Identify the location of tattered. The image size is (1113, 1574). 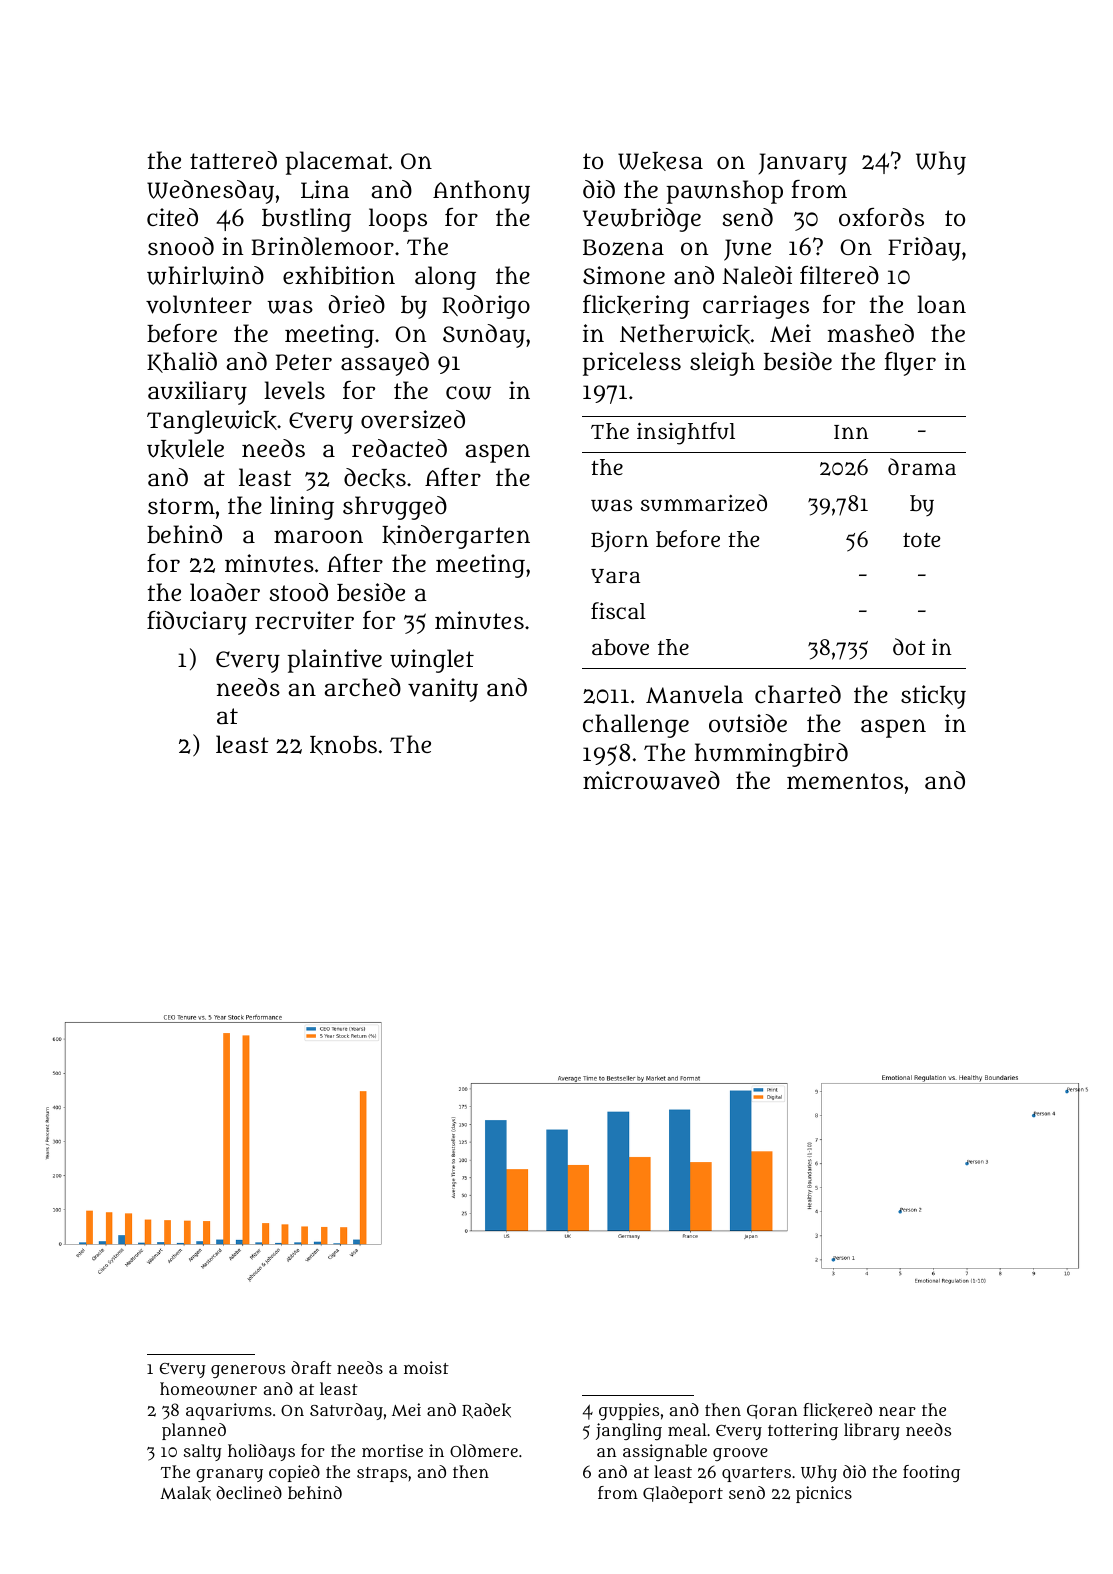
(233, 160).
